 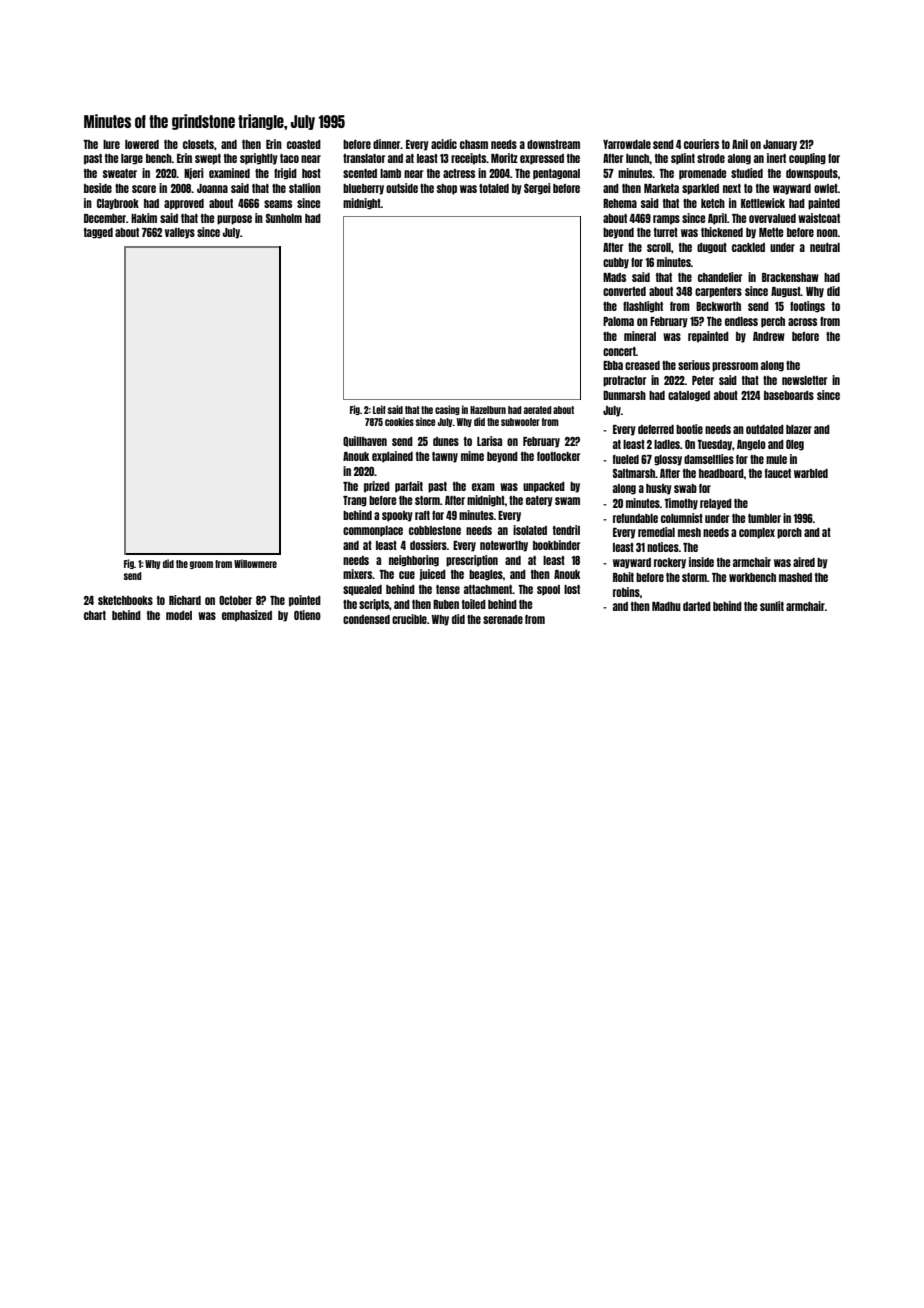 What do you see at coordinates (180, 233) in the screenshot?
I see `valleys` at bounding box center [180, 233].
